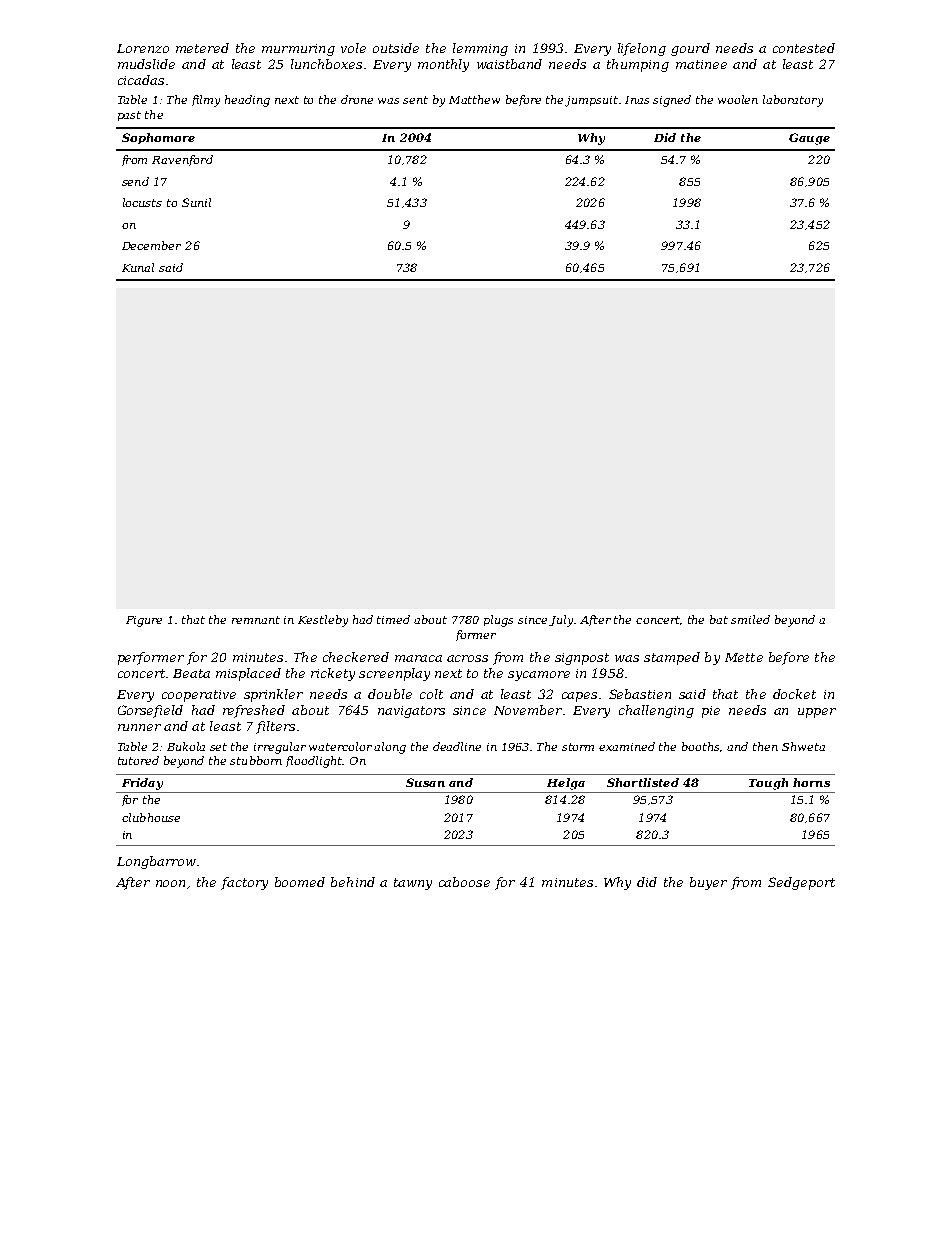  Describe the element at coordinates (247, 101) in the page. I see `heading` at that location.
